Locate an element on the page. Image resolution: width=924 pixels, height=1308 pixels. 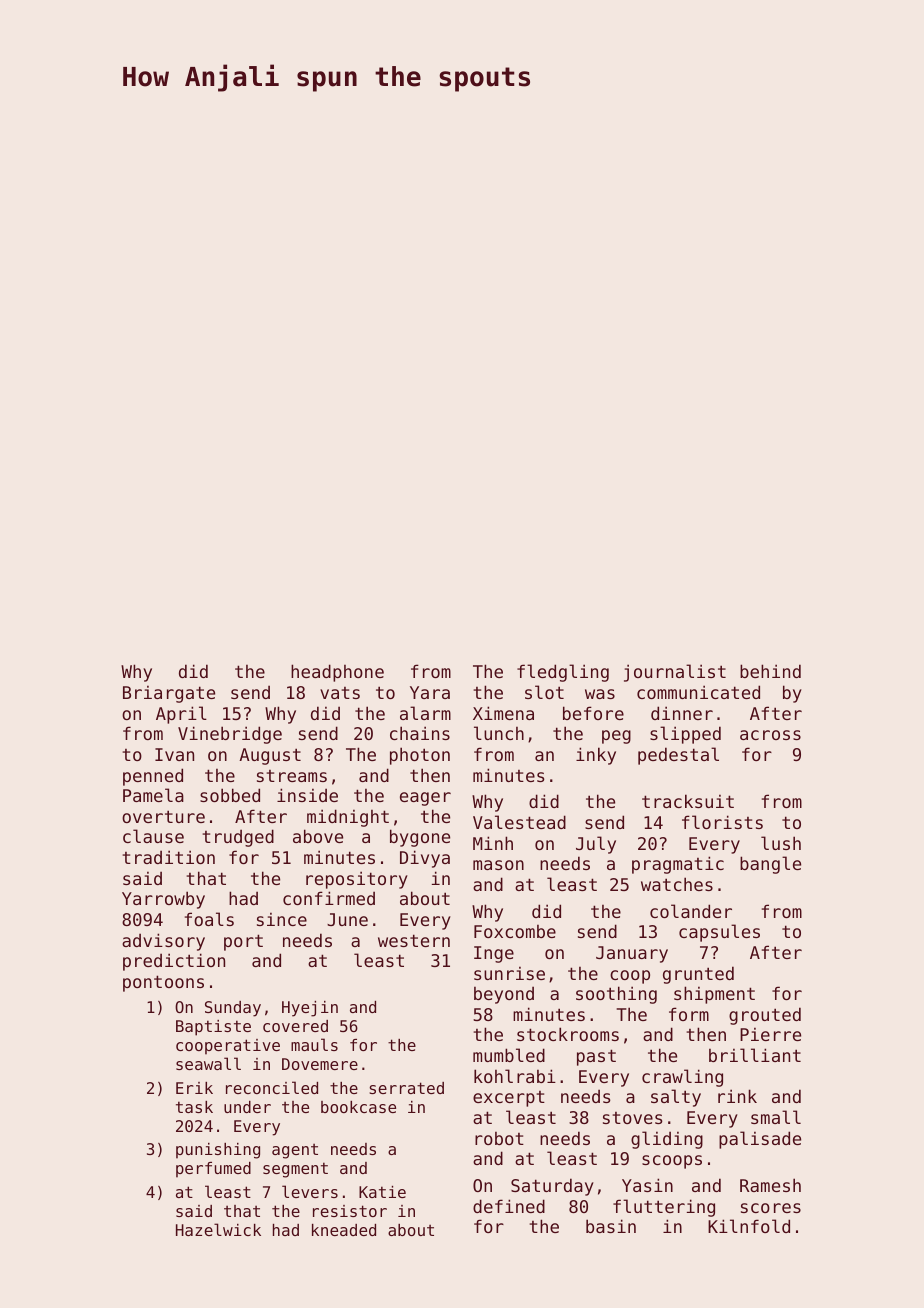
Hazelwick is located at coordinates (218, 1229).
